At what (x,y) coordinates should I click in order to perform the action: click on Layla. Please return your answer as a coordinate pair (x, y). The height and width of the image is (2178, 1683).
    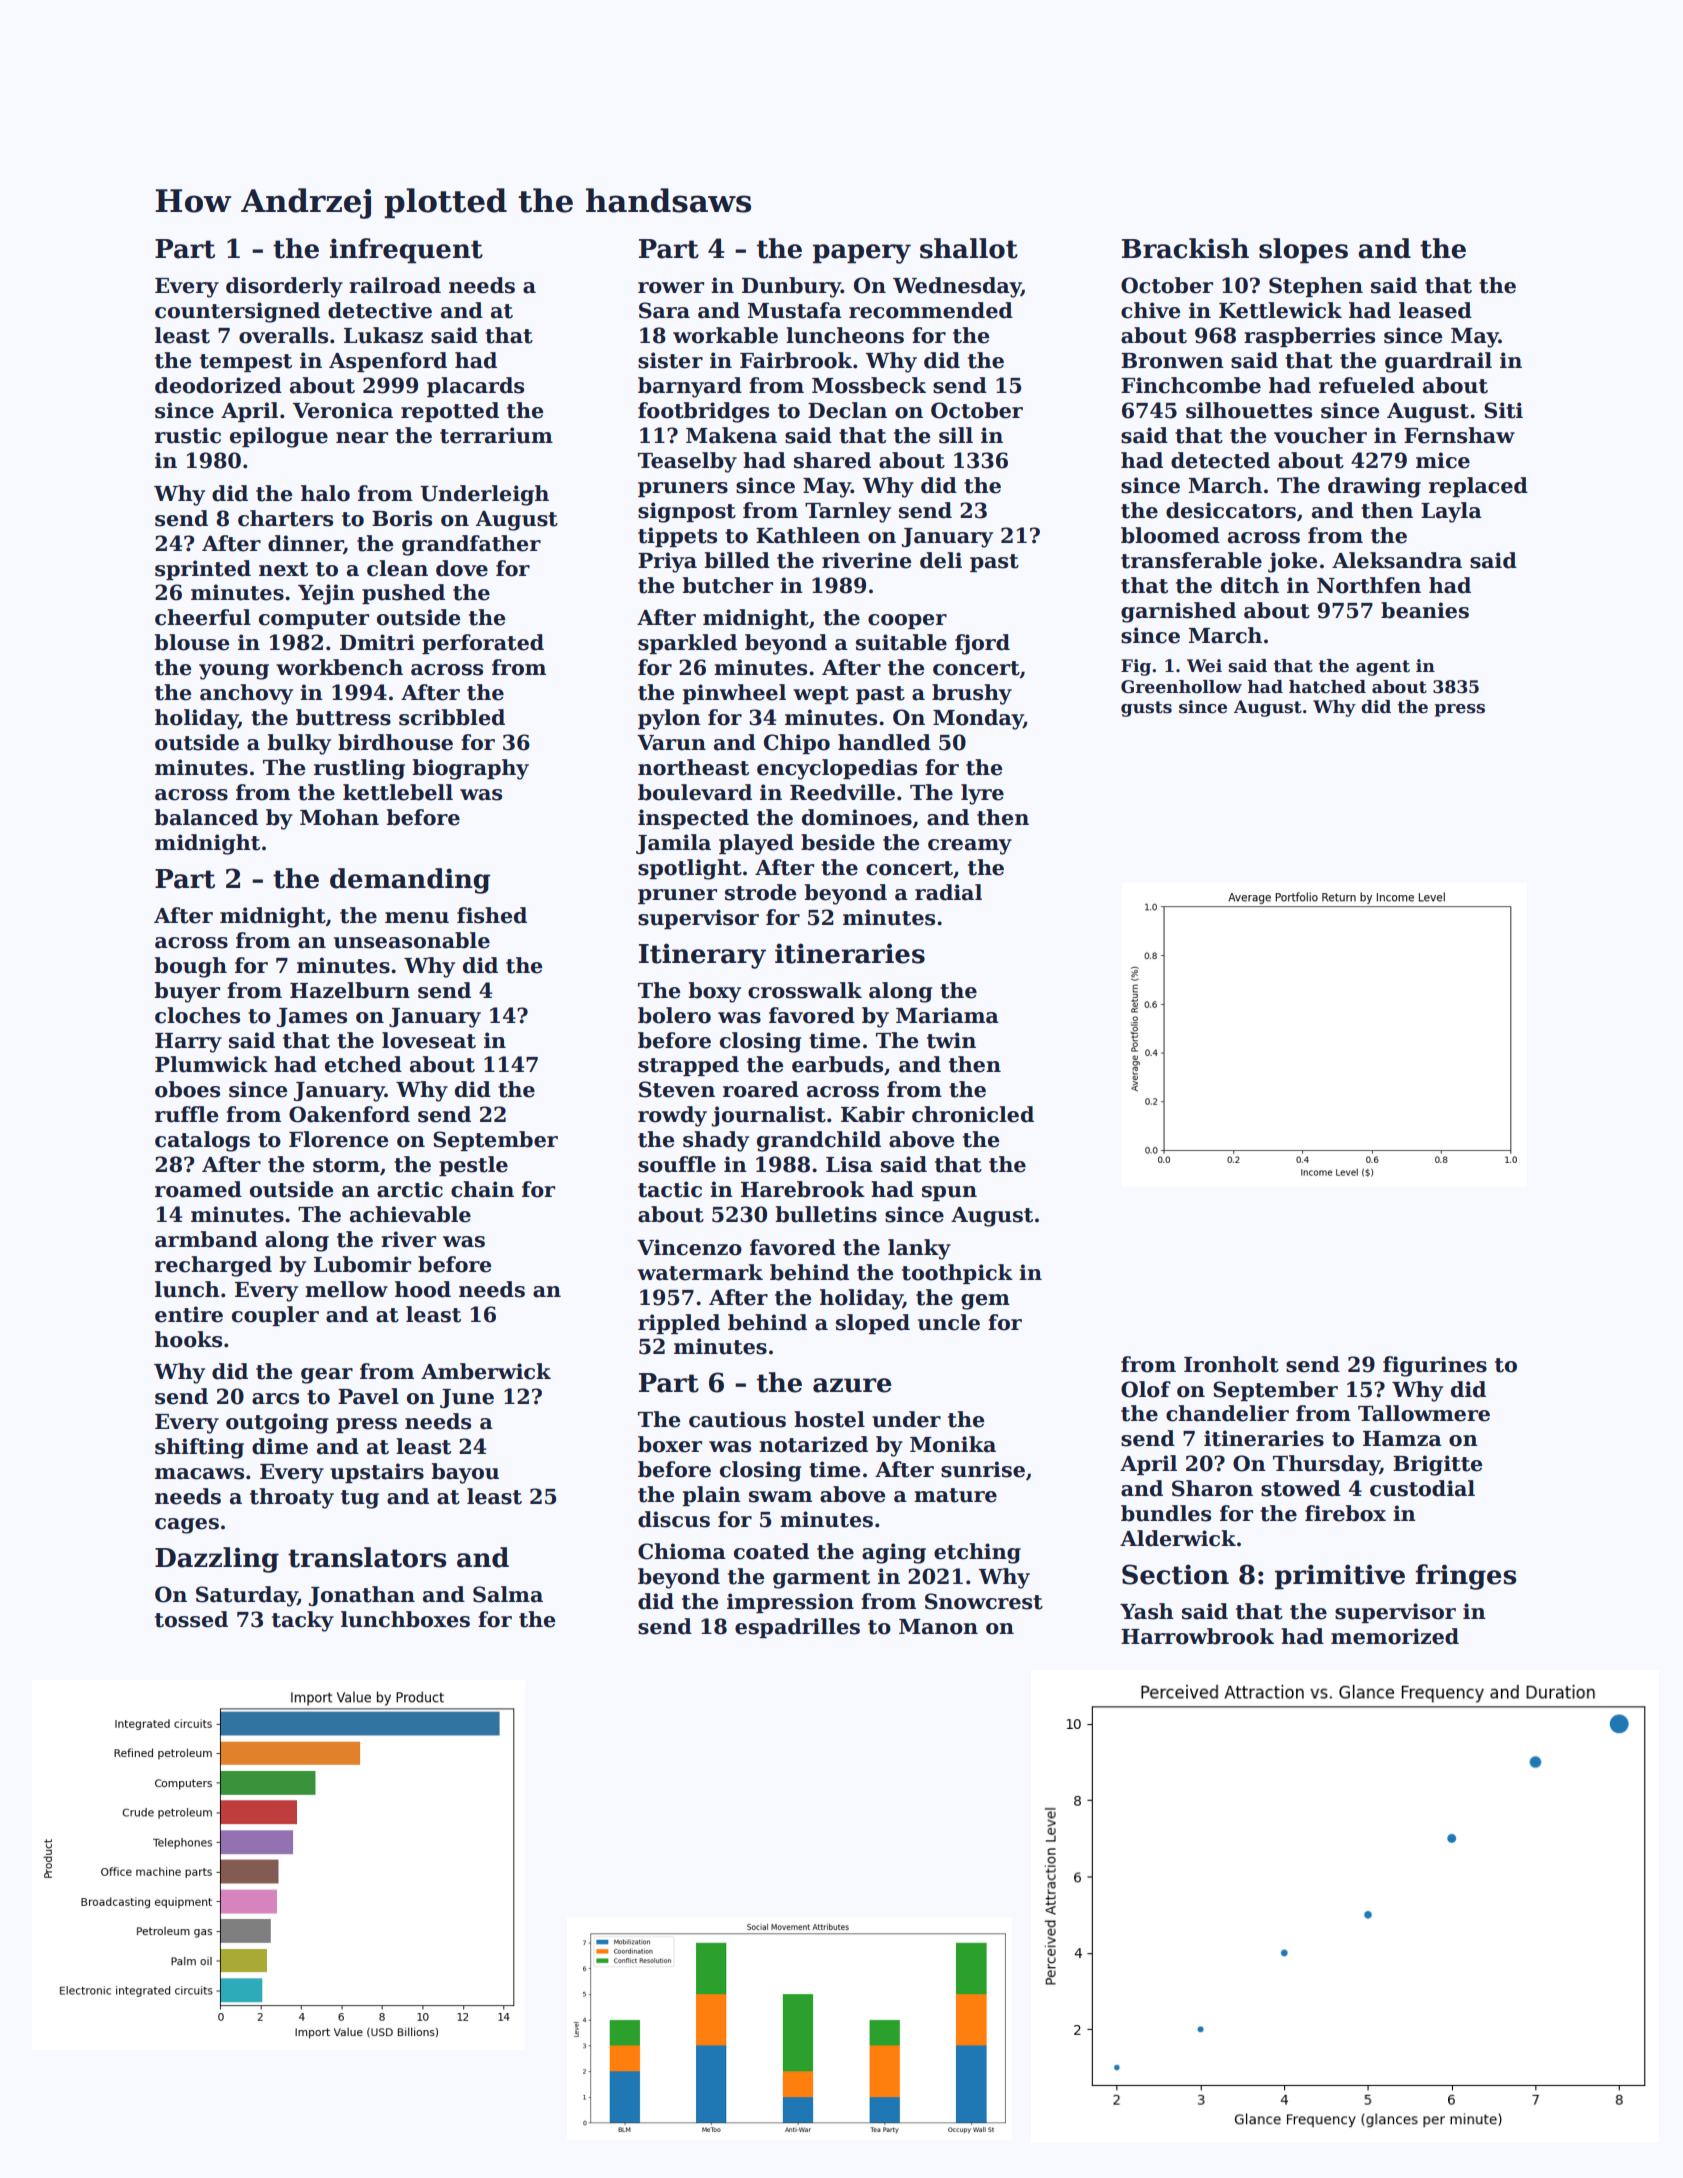
    Looking at the image, I should click on (1451, 512).
